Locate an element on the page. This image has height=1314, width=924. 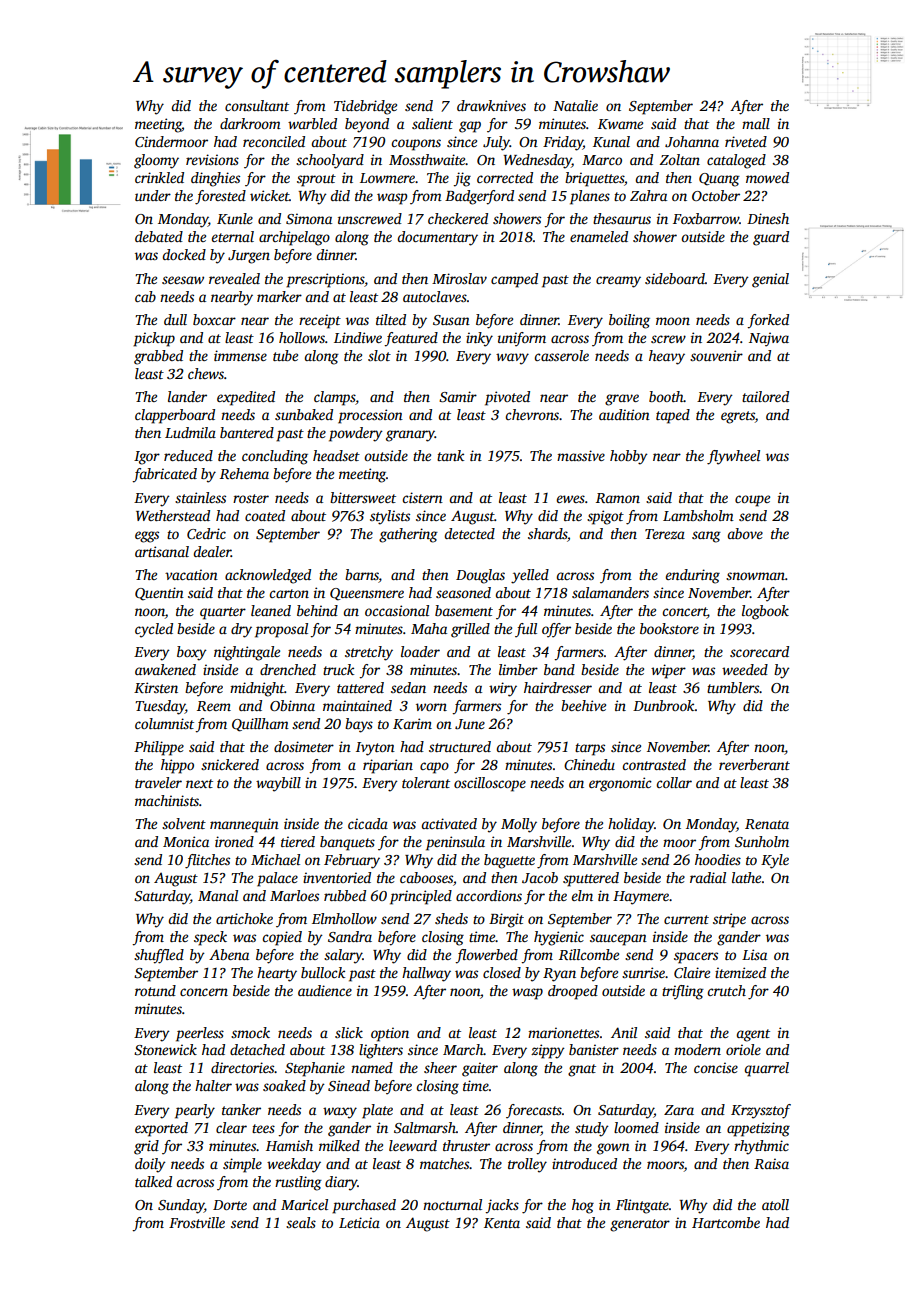
pickup is located at coordinates (154, 339).
